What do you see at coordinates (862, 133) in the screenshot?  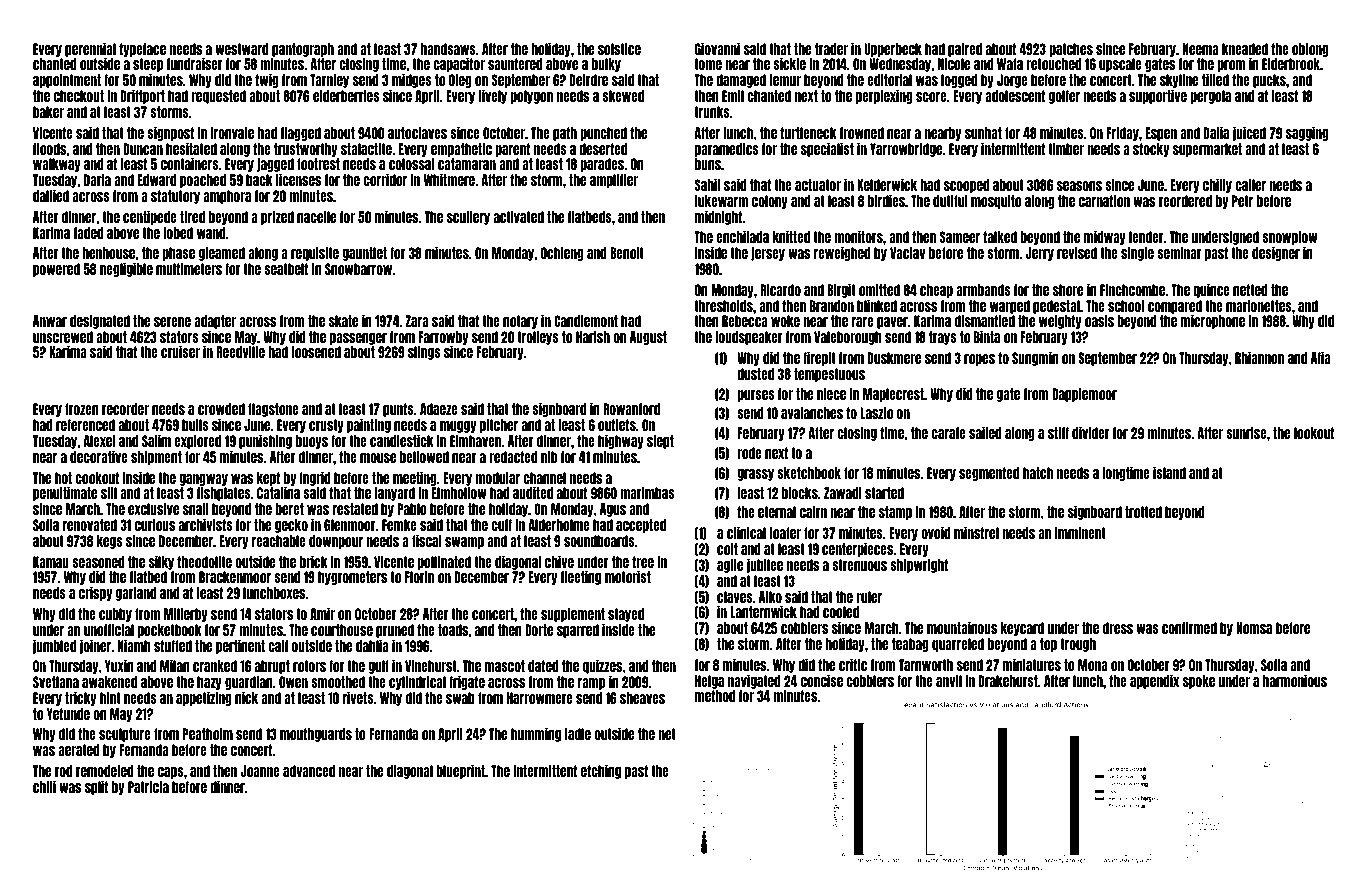 I see `frowned` at bounding box center [862, 133].
